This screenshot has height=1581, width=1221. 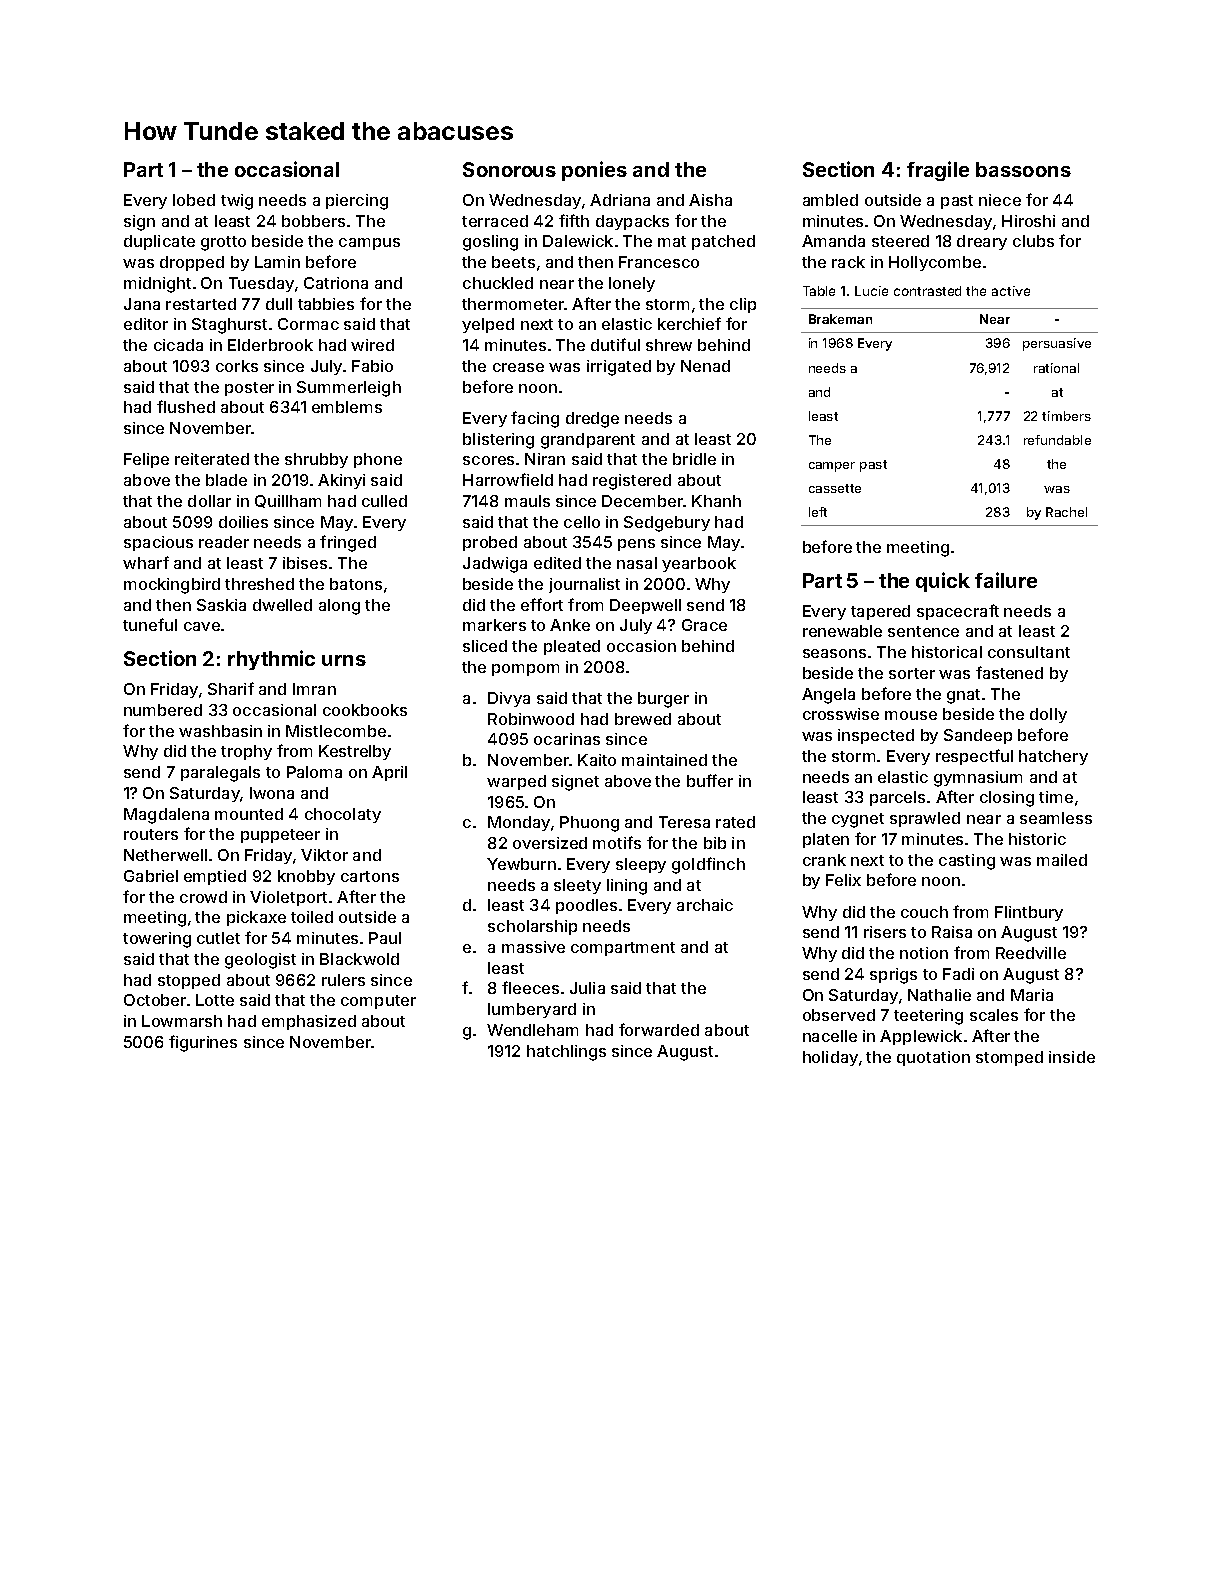 What do you see at coordinates (1031, 953) in the screenshot?
I see `Reedville` at bounding box center [1031, 953].
